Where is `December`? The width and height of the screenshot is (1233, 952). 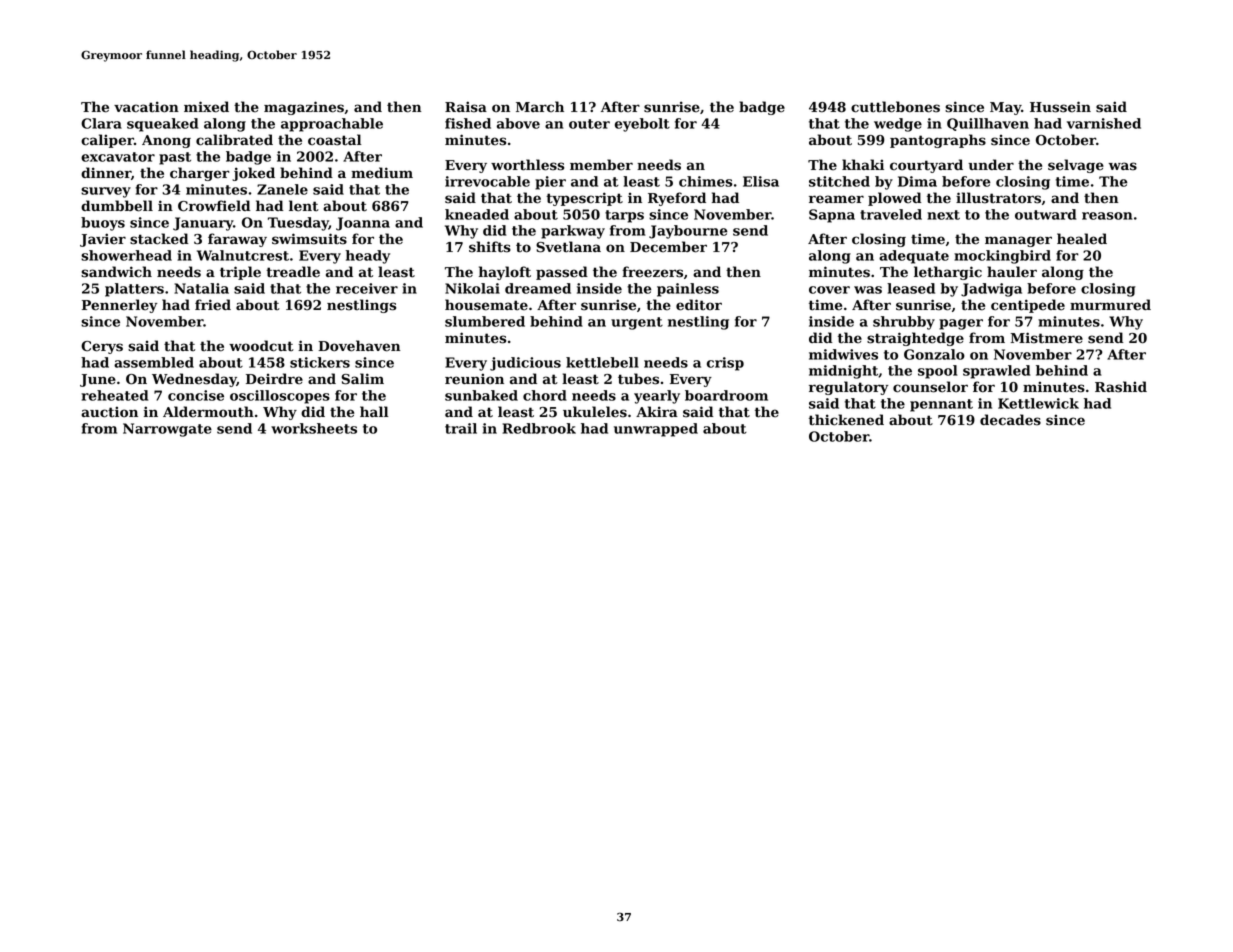 December is located at coordinates (668, 247).
